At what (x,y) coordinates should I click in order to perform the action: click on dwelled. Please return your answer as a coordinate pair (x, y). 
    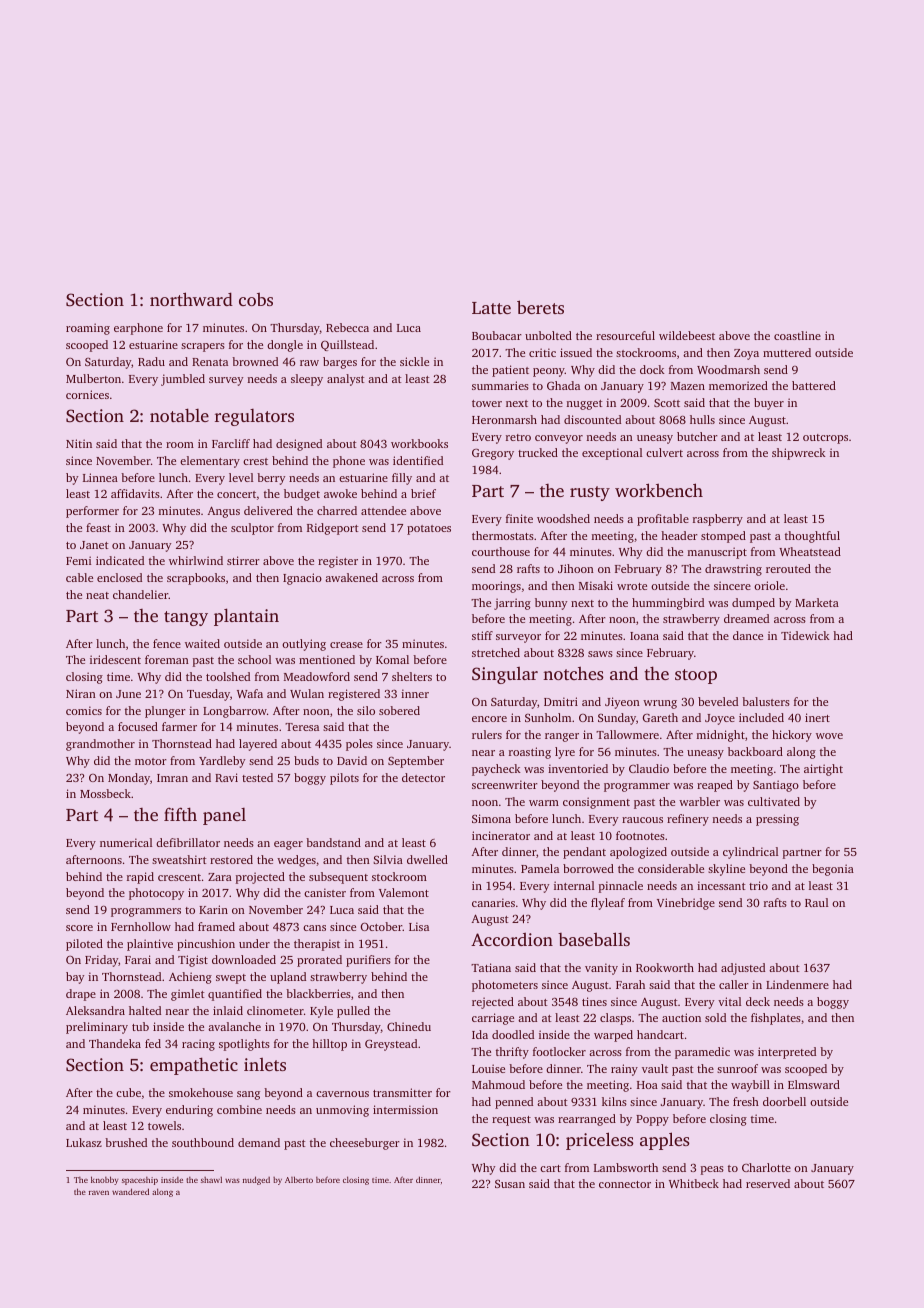
    Looking at the image, I should click on (427, 859).
